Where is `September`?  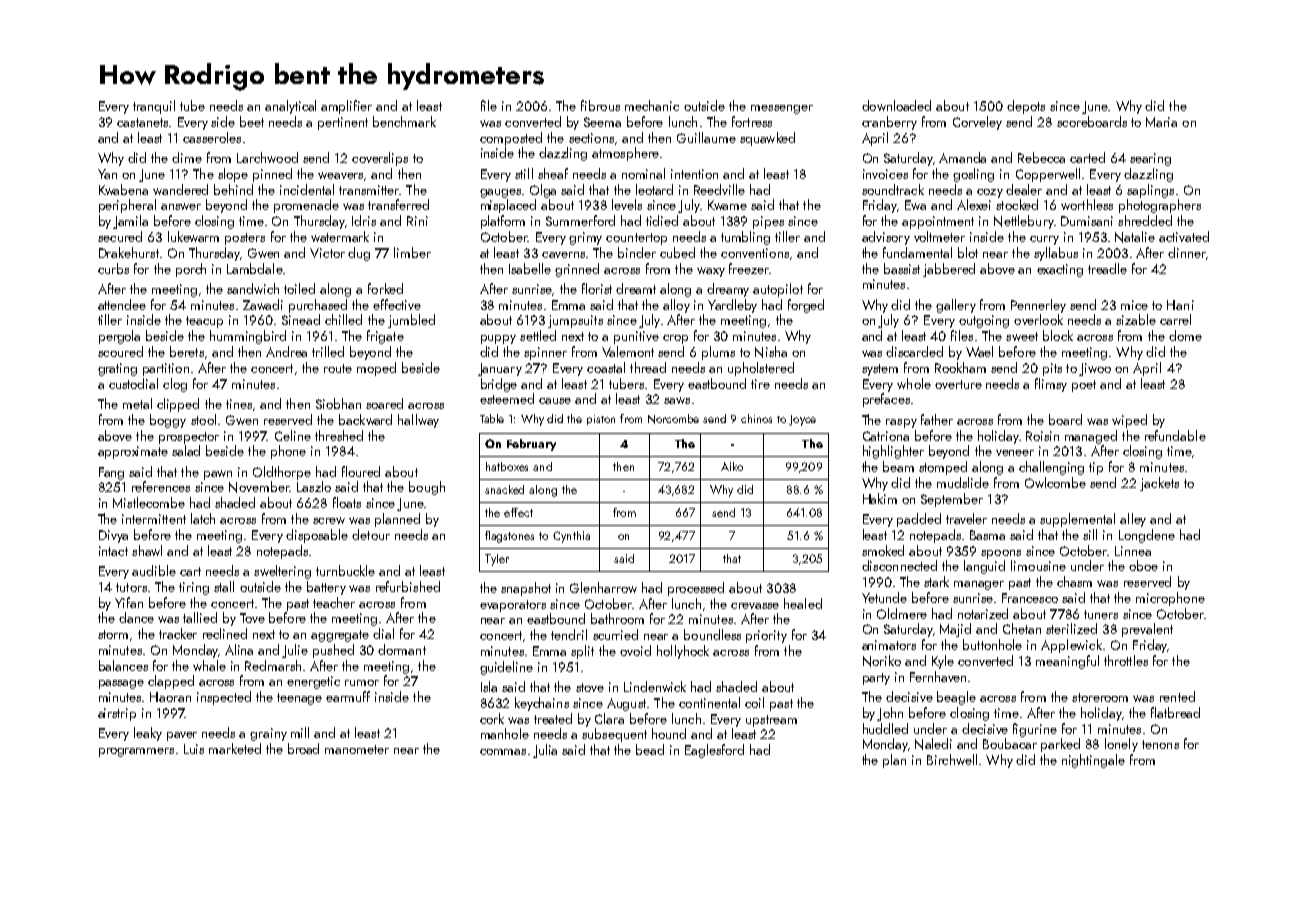
September is located at coordinates (952, 500).
